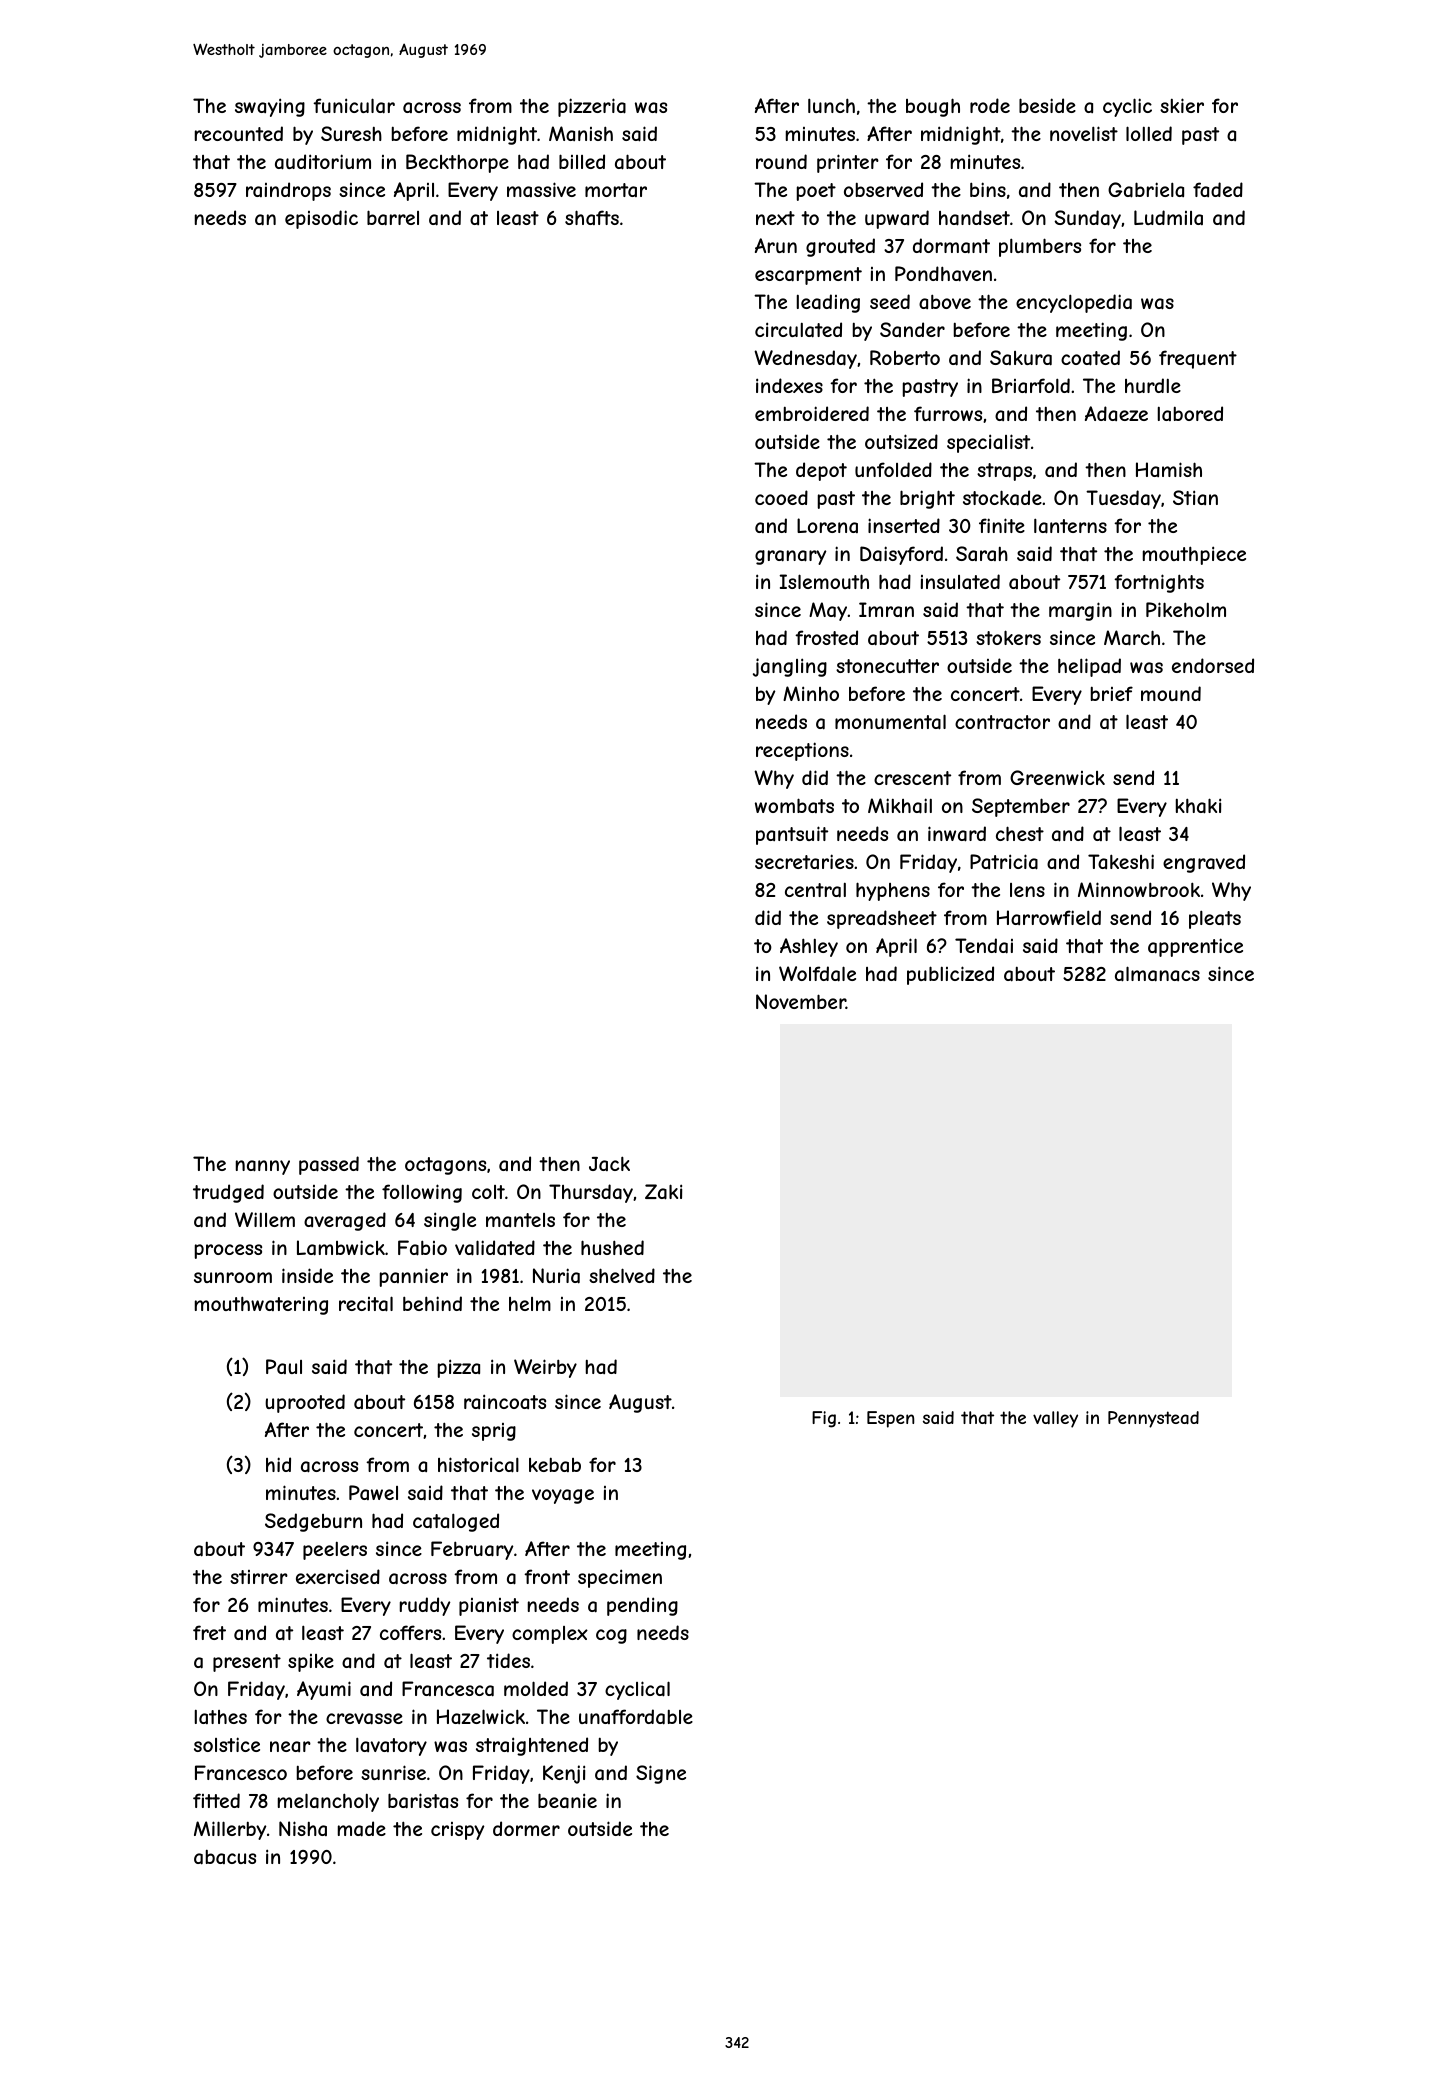 The image size is (1450, 2100). What do you see at coordinates (1186, 609) in the page?
I see `Pikeholm` at bounding box center [1186, 609].
